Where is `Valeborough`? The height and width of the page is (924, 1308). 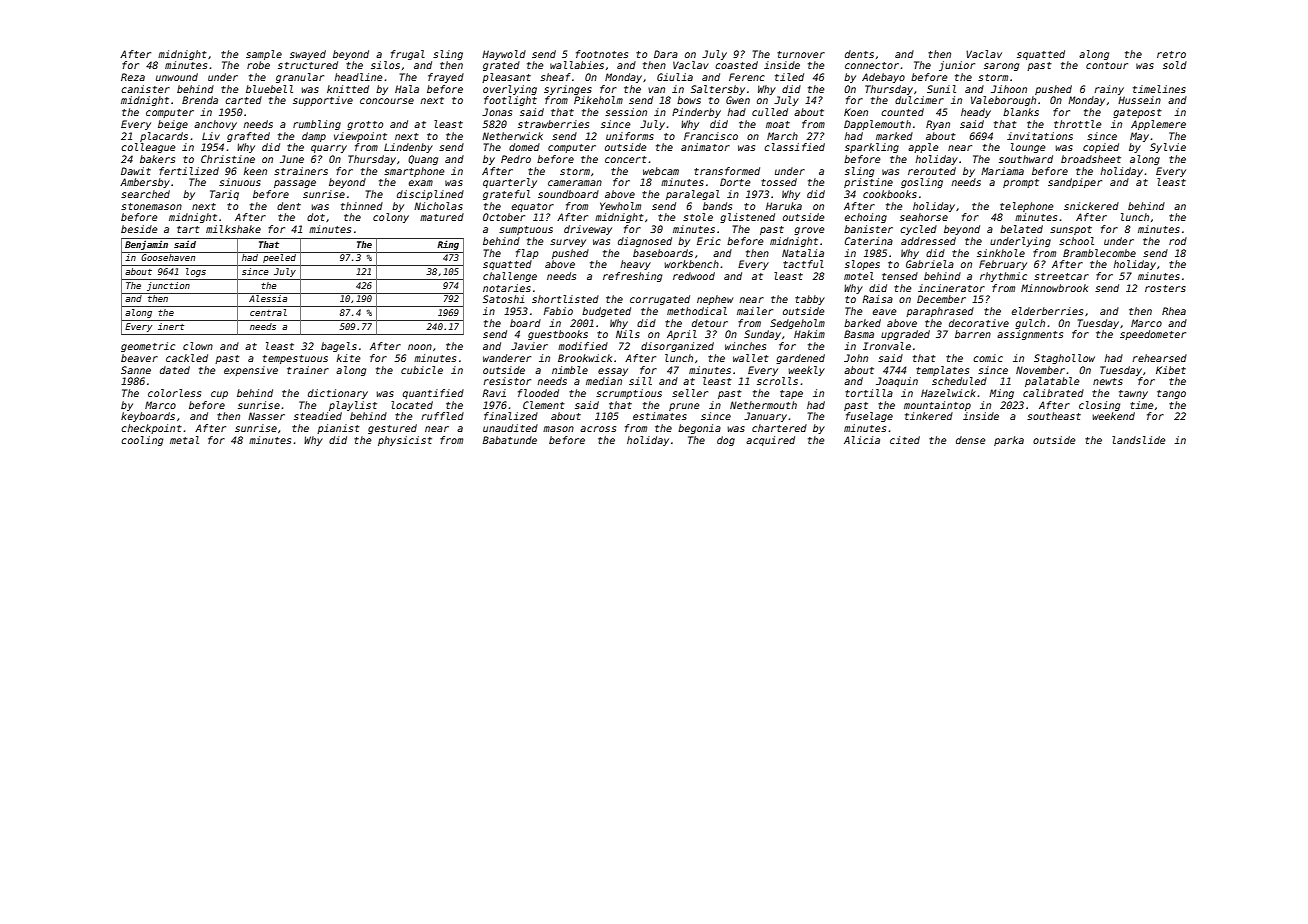
Valeborough is located at coordinates (1003, 101).
